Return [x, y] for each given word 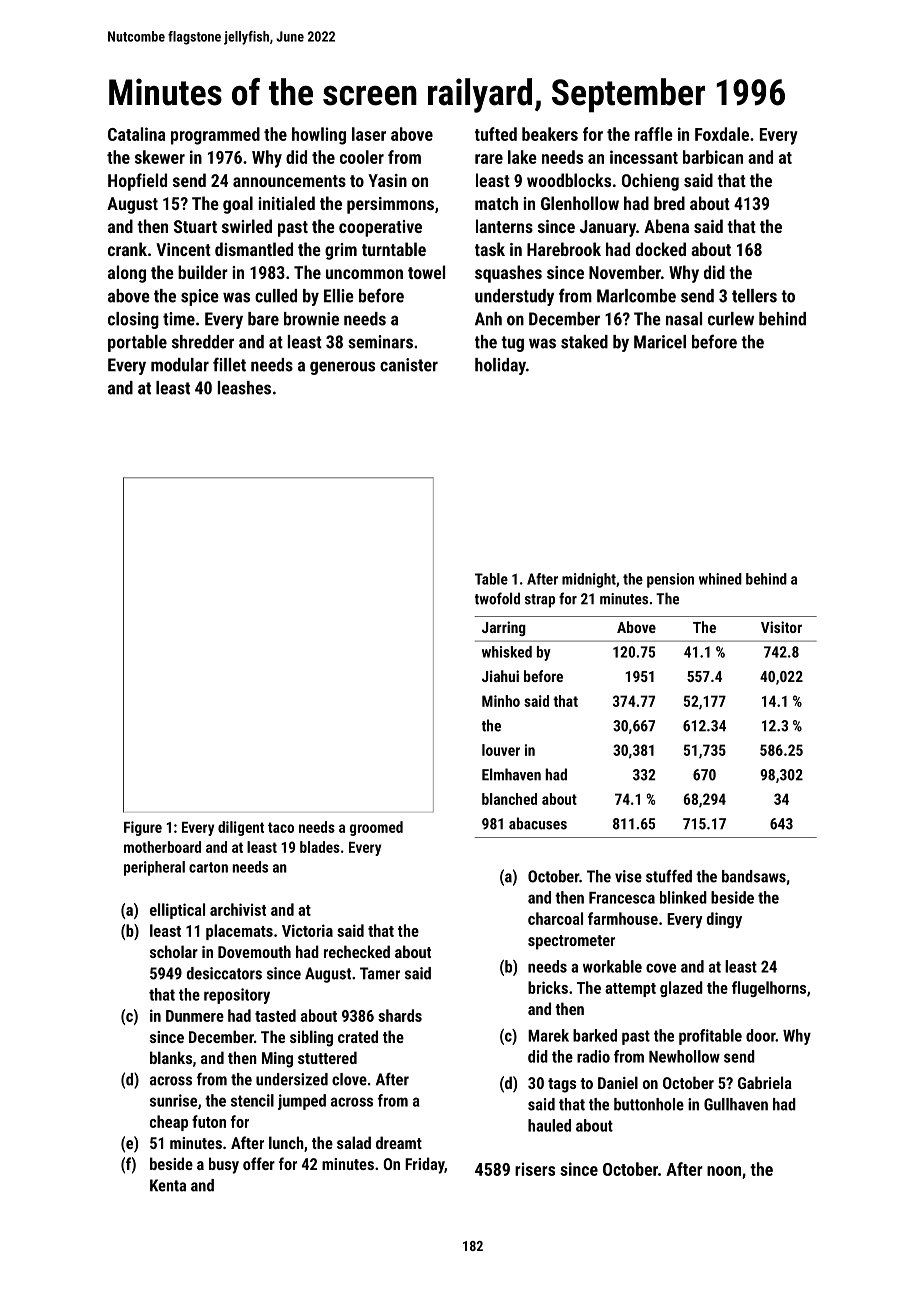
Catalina [136, 134]
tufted [496, 134]
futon [209, 1121]
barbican [713, 157]
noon [724, 1171]
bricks [548, 987]
